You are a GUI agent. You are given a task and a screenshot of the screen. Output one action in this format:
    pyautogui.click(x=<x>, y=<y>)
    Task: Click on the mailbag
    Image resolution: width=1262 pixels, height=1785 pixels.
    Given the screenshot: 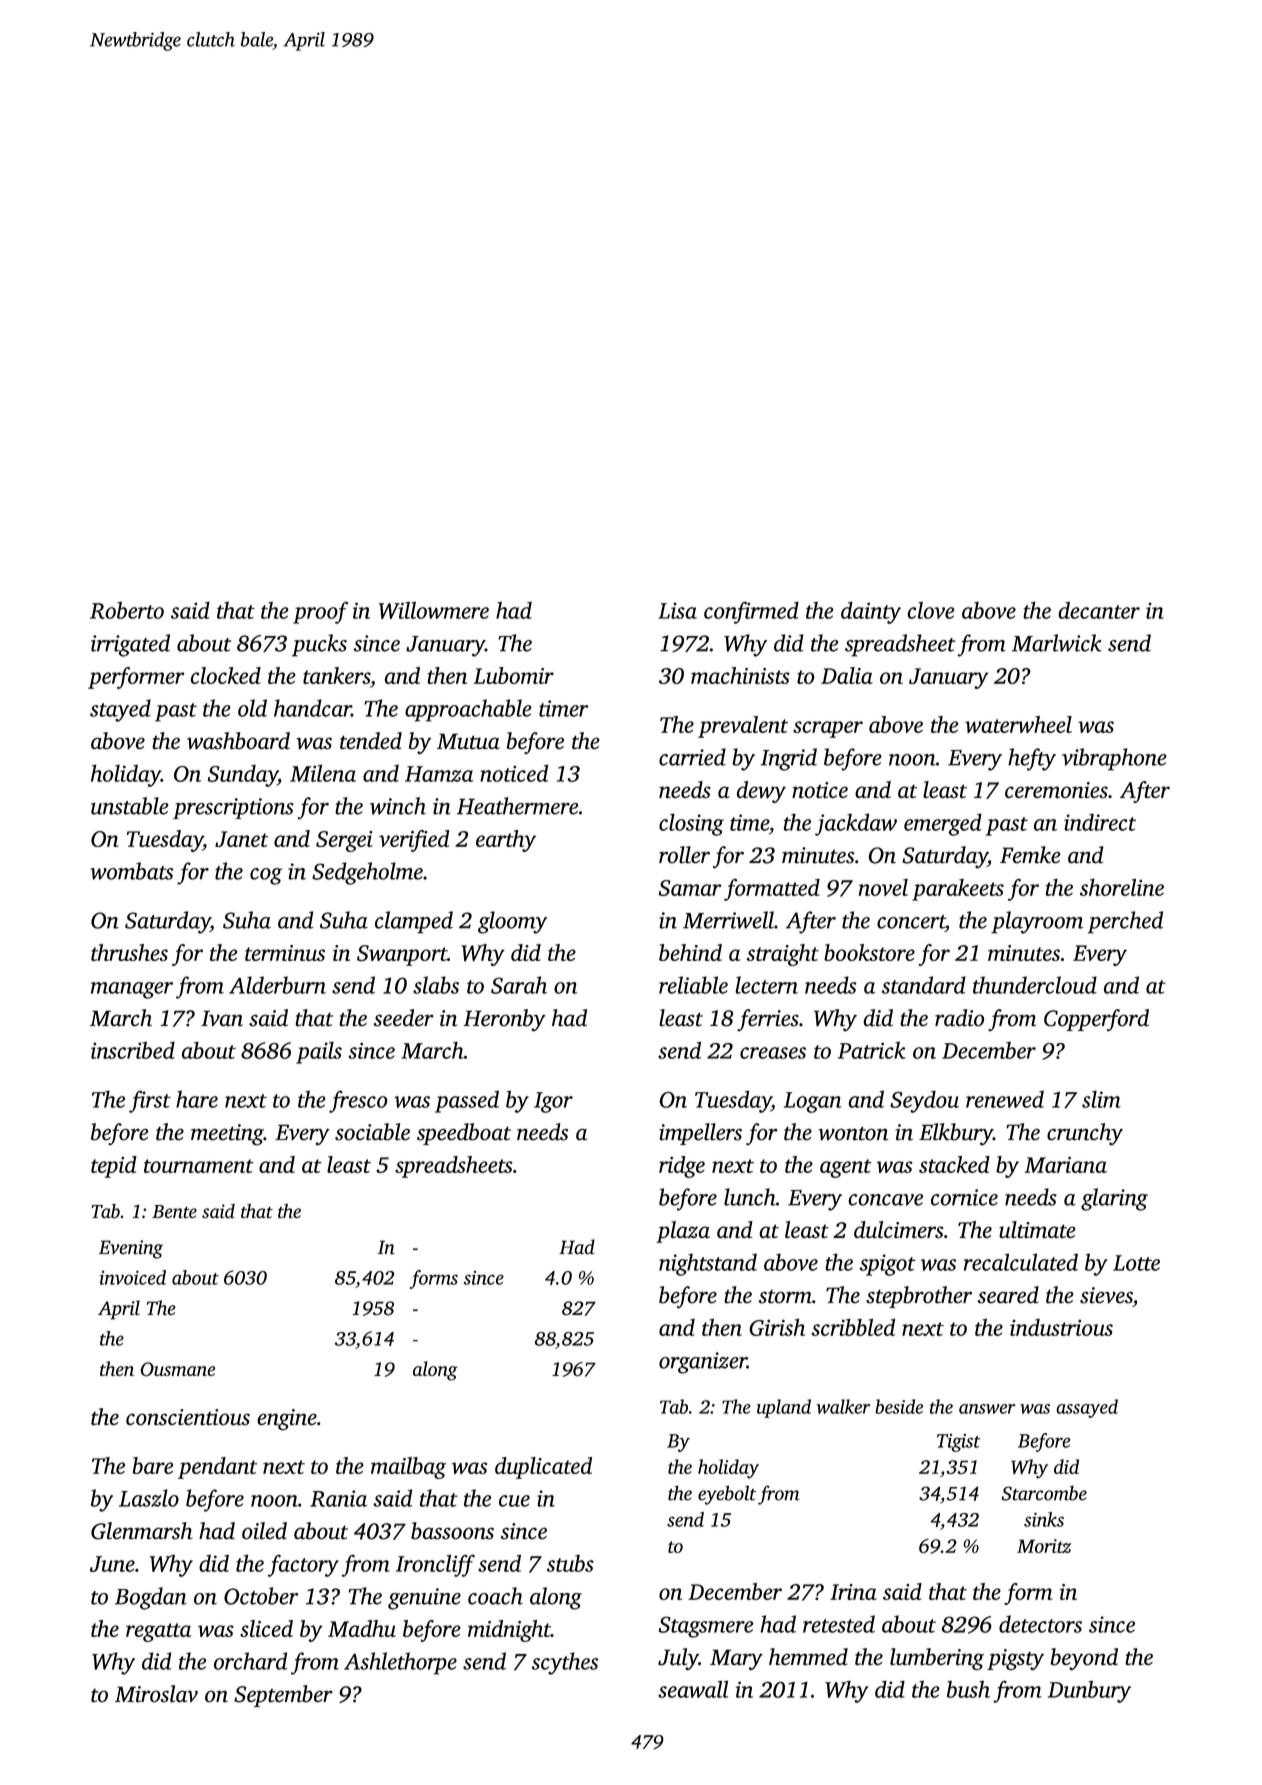 What is the action you would take?
    pyautogui.click(x=408, y=1468)
